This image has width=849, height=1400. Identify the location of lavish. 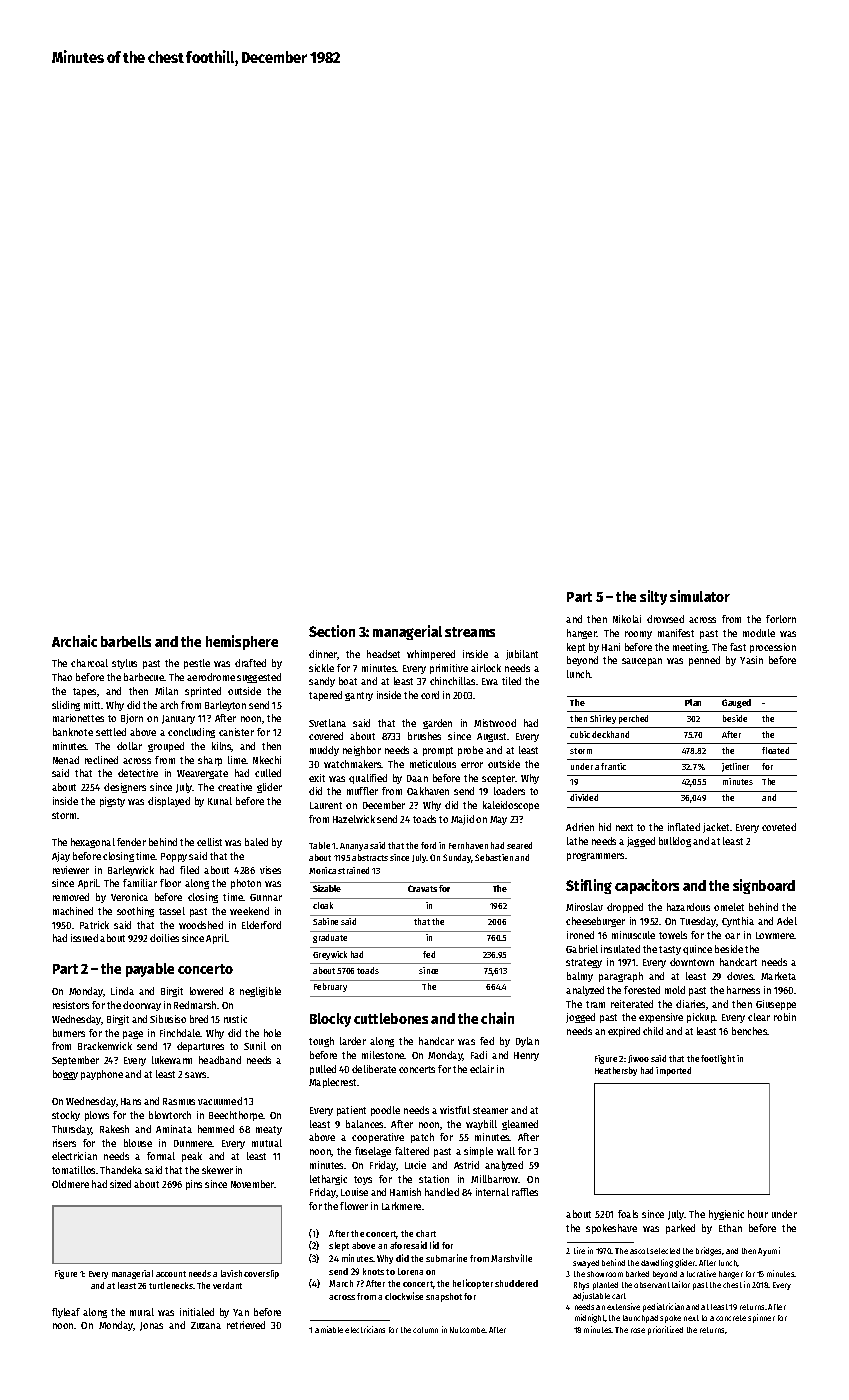
(231, 1273).
